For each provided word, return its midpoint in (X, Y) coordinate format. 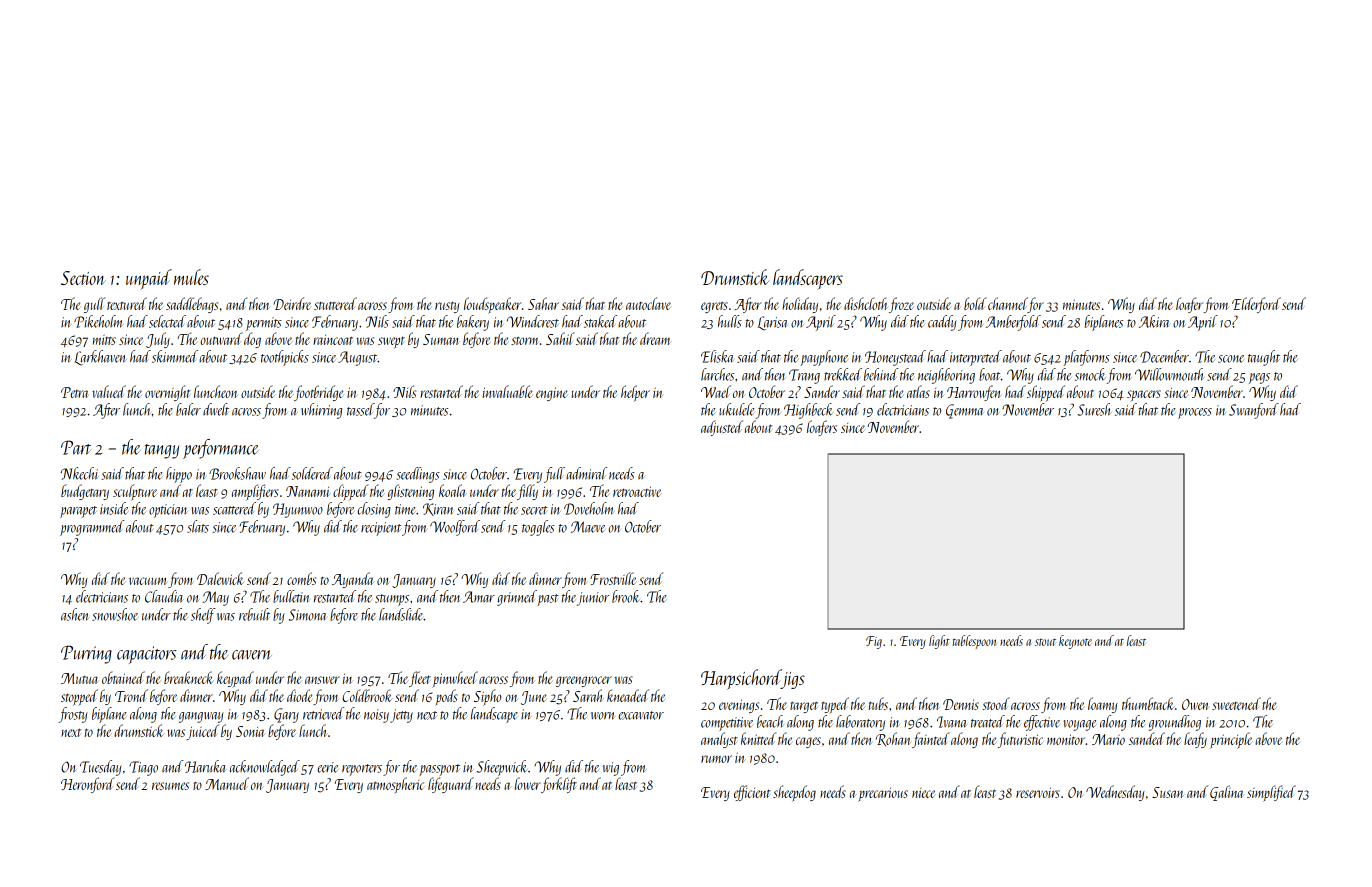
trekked (843, 374)
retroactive (637, 491)
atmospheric (395, 785)
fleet (420, 679)
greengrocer (584, 681)
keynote (1075, 642)
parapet (78, 512)
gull (94, 305)
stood (996, 703)
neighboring (946, 376)
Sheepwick (502, 768)
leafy (1195, 740)
